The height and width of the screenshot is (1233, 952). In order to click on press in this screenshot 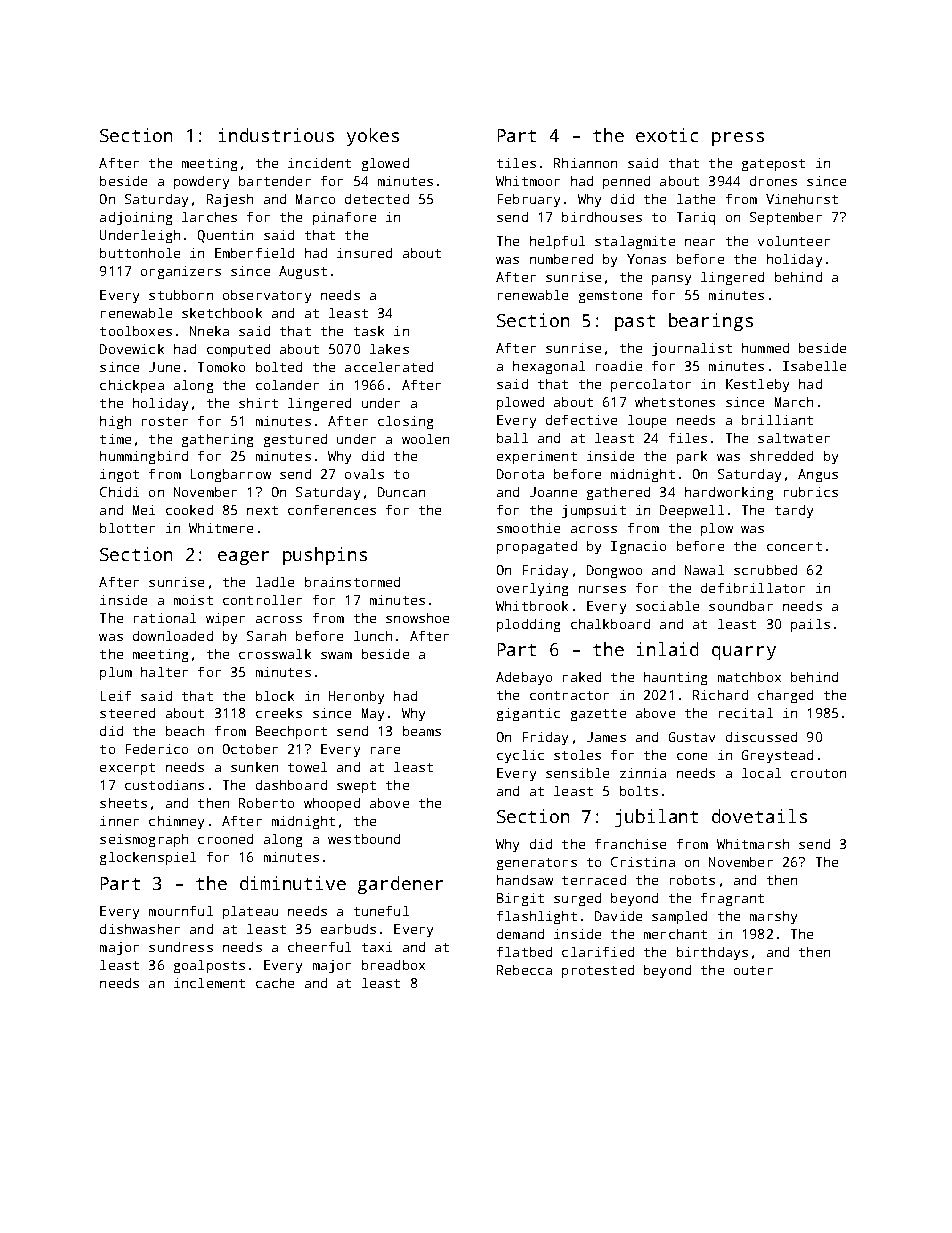, I will do `click(738, 139)`.
